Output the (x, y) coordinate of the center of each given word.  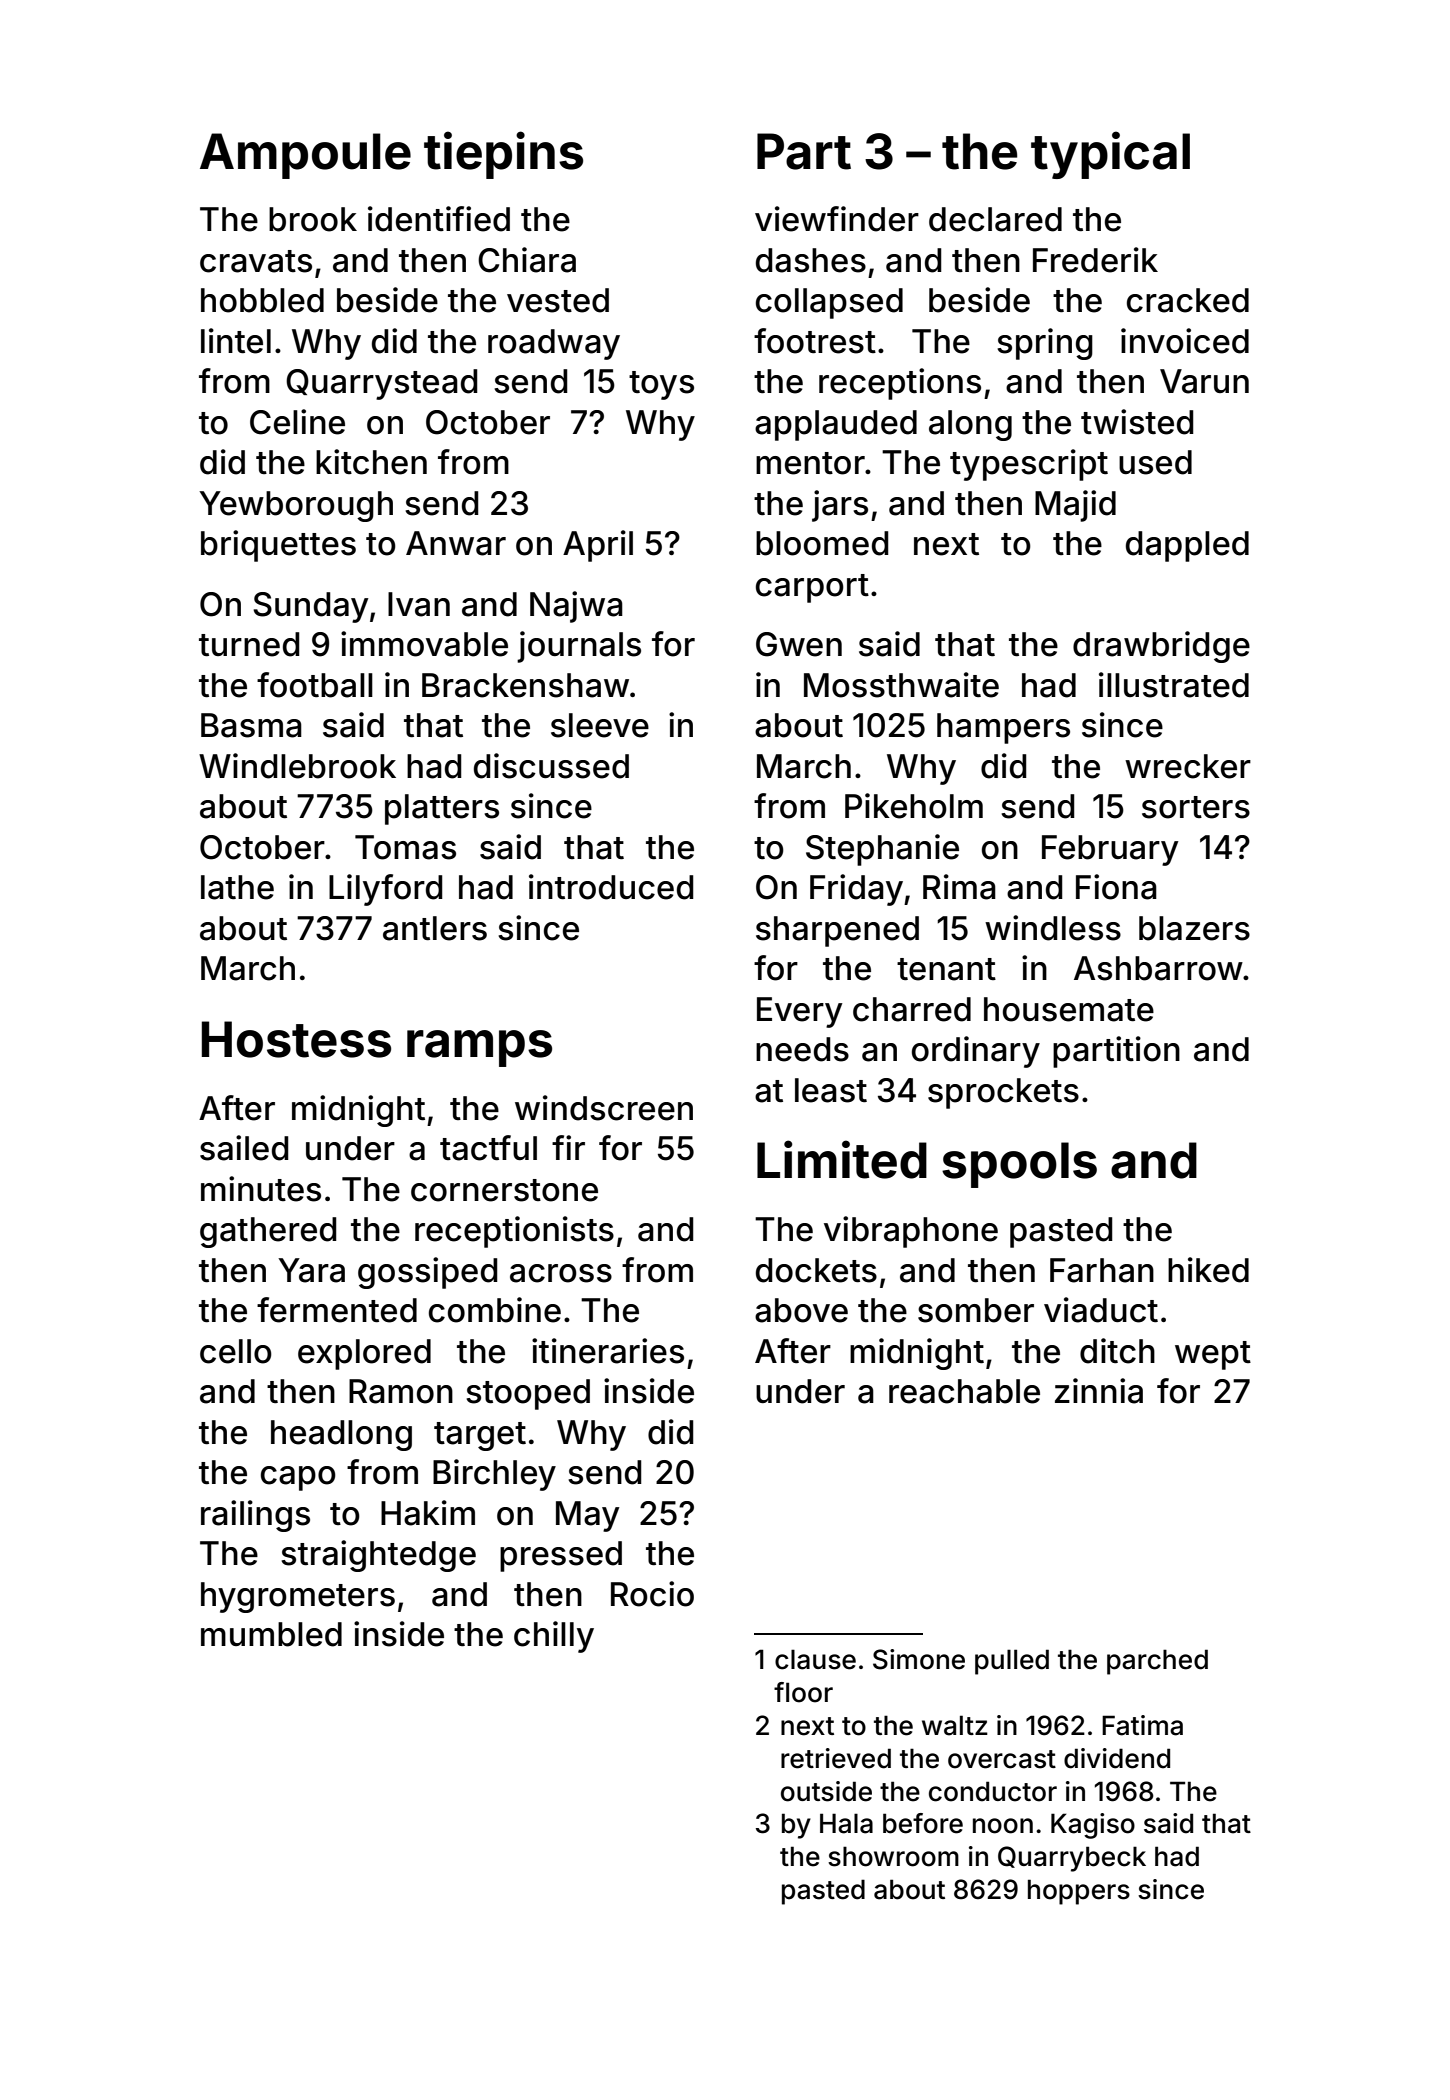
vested (558, 300)
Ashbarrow (1158, 968)
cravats (256, 261)
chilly (554, 1637)
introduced (611, 887)
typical (1110, 155)
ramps (479, 1048)
